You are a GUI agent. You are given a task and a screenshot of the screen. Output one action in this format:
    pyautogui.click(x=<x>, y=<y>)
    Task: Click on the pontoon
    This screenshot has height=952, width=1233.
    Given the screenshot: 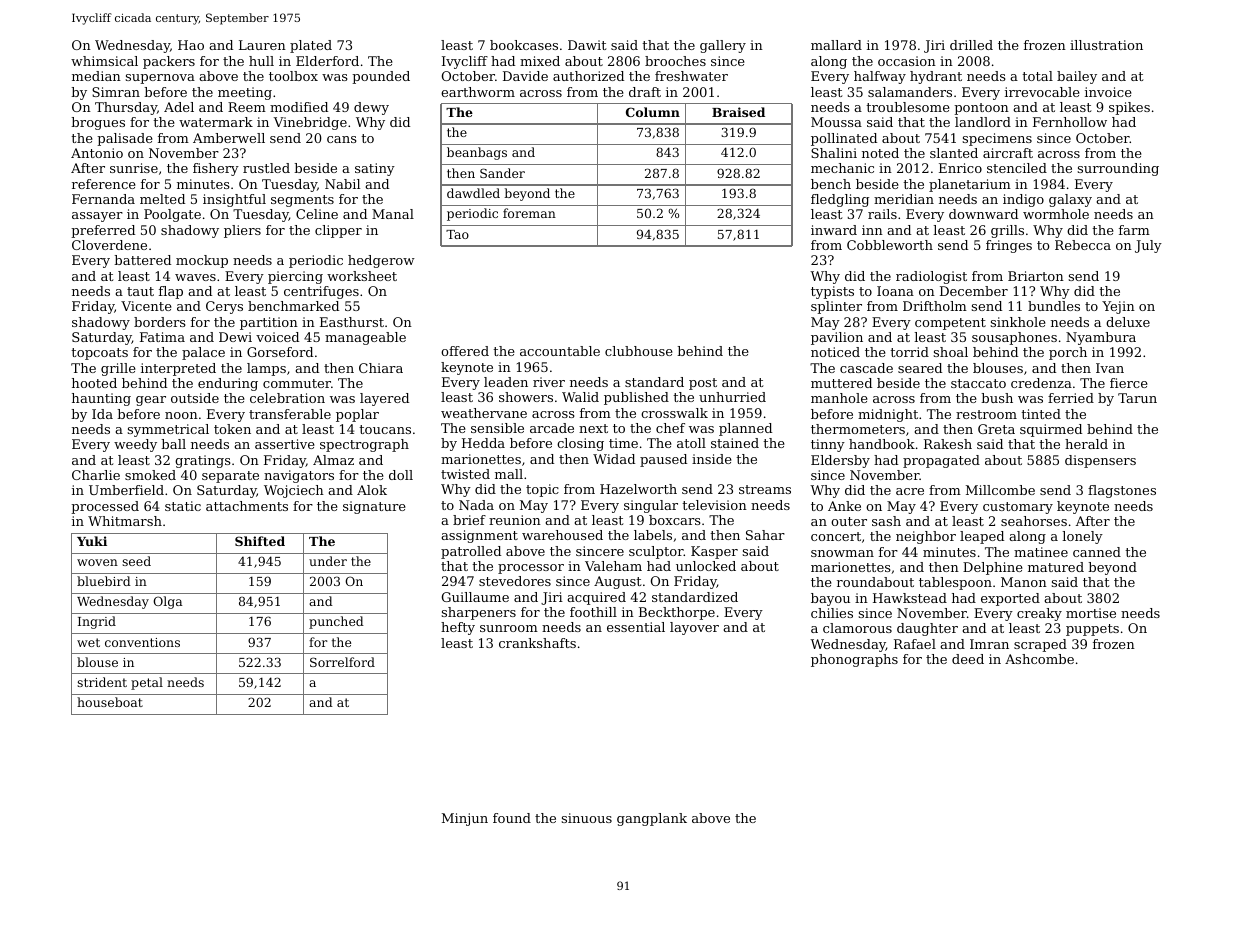 What is the action you would take?
    pyautogui.click(x=981, y=109)
